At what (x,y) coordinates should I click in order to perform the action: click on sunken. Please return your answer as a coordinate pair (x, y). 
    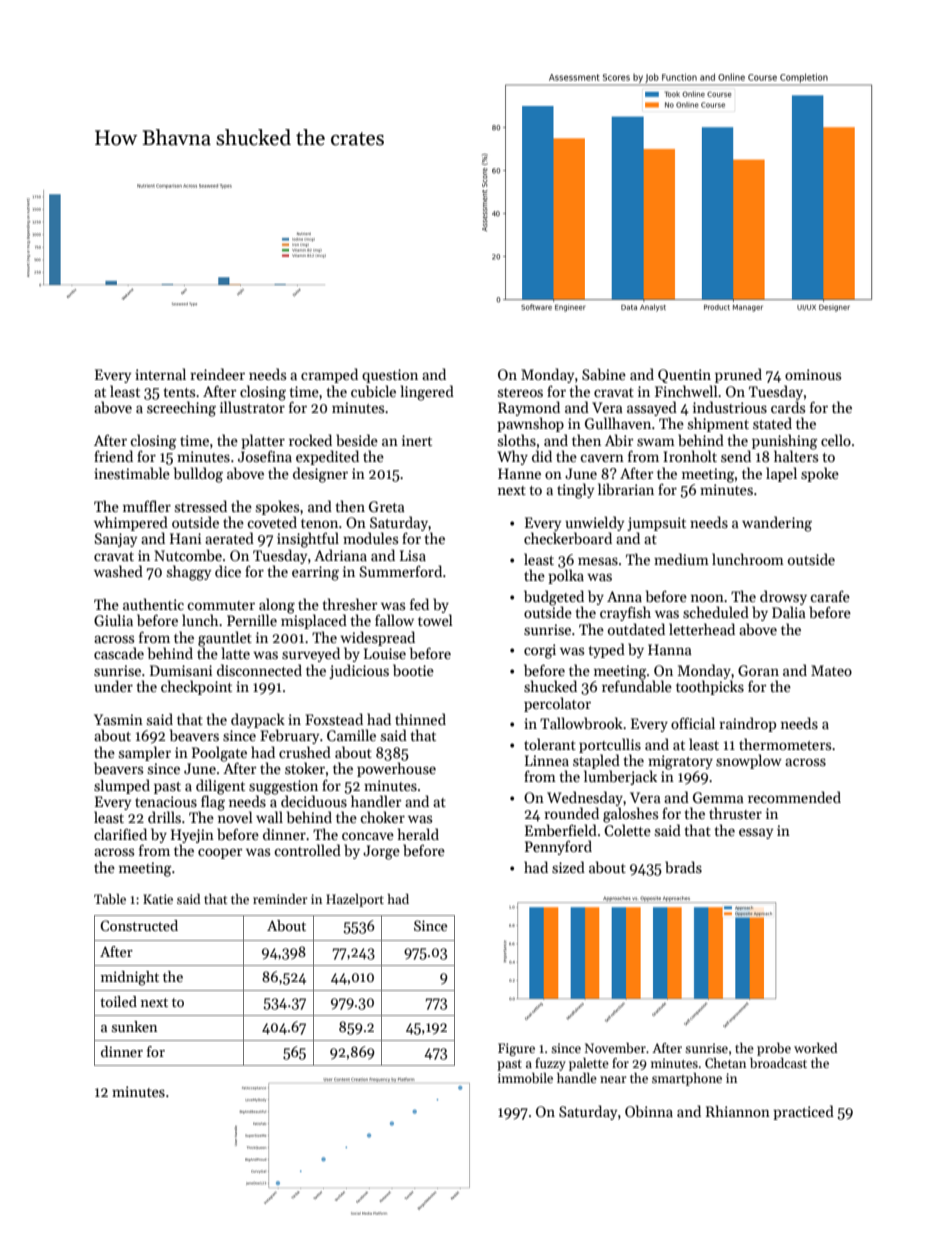
    Looking at the image, I should click on (134, 1026).
